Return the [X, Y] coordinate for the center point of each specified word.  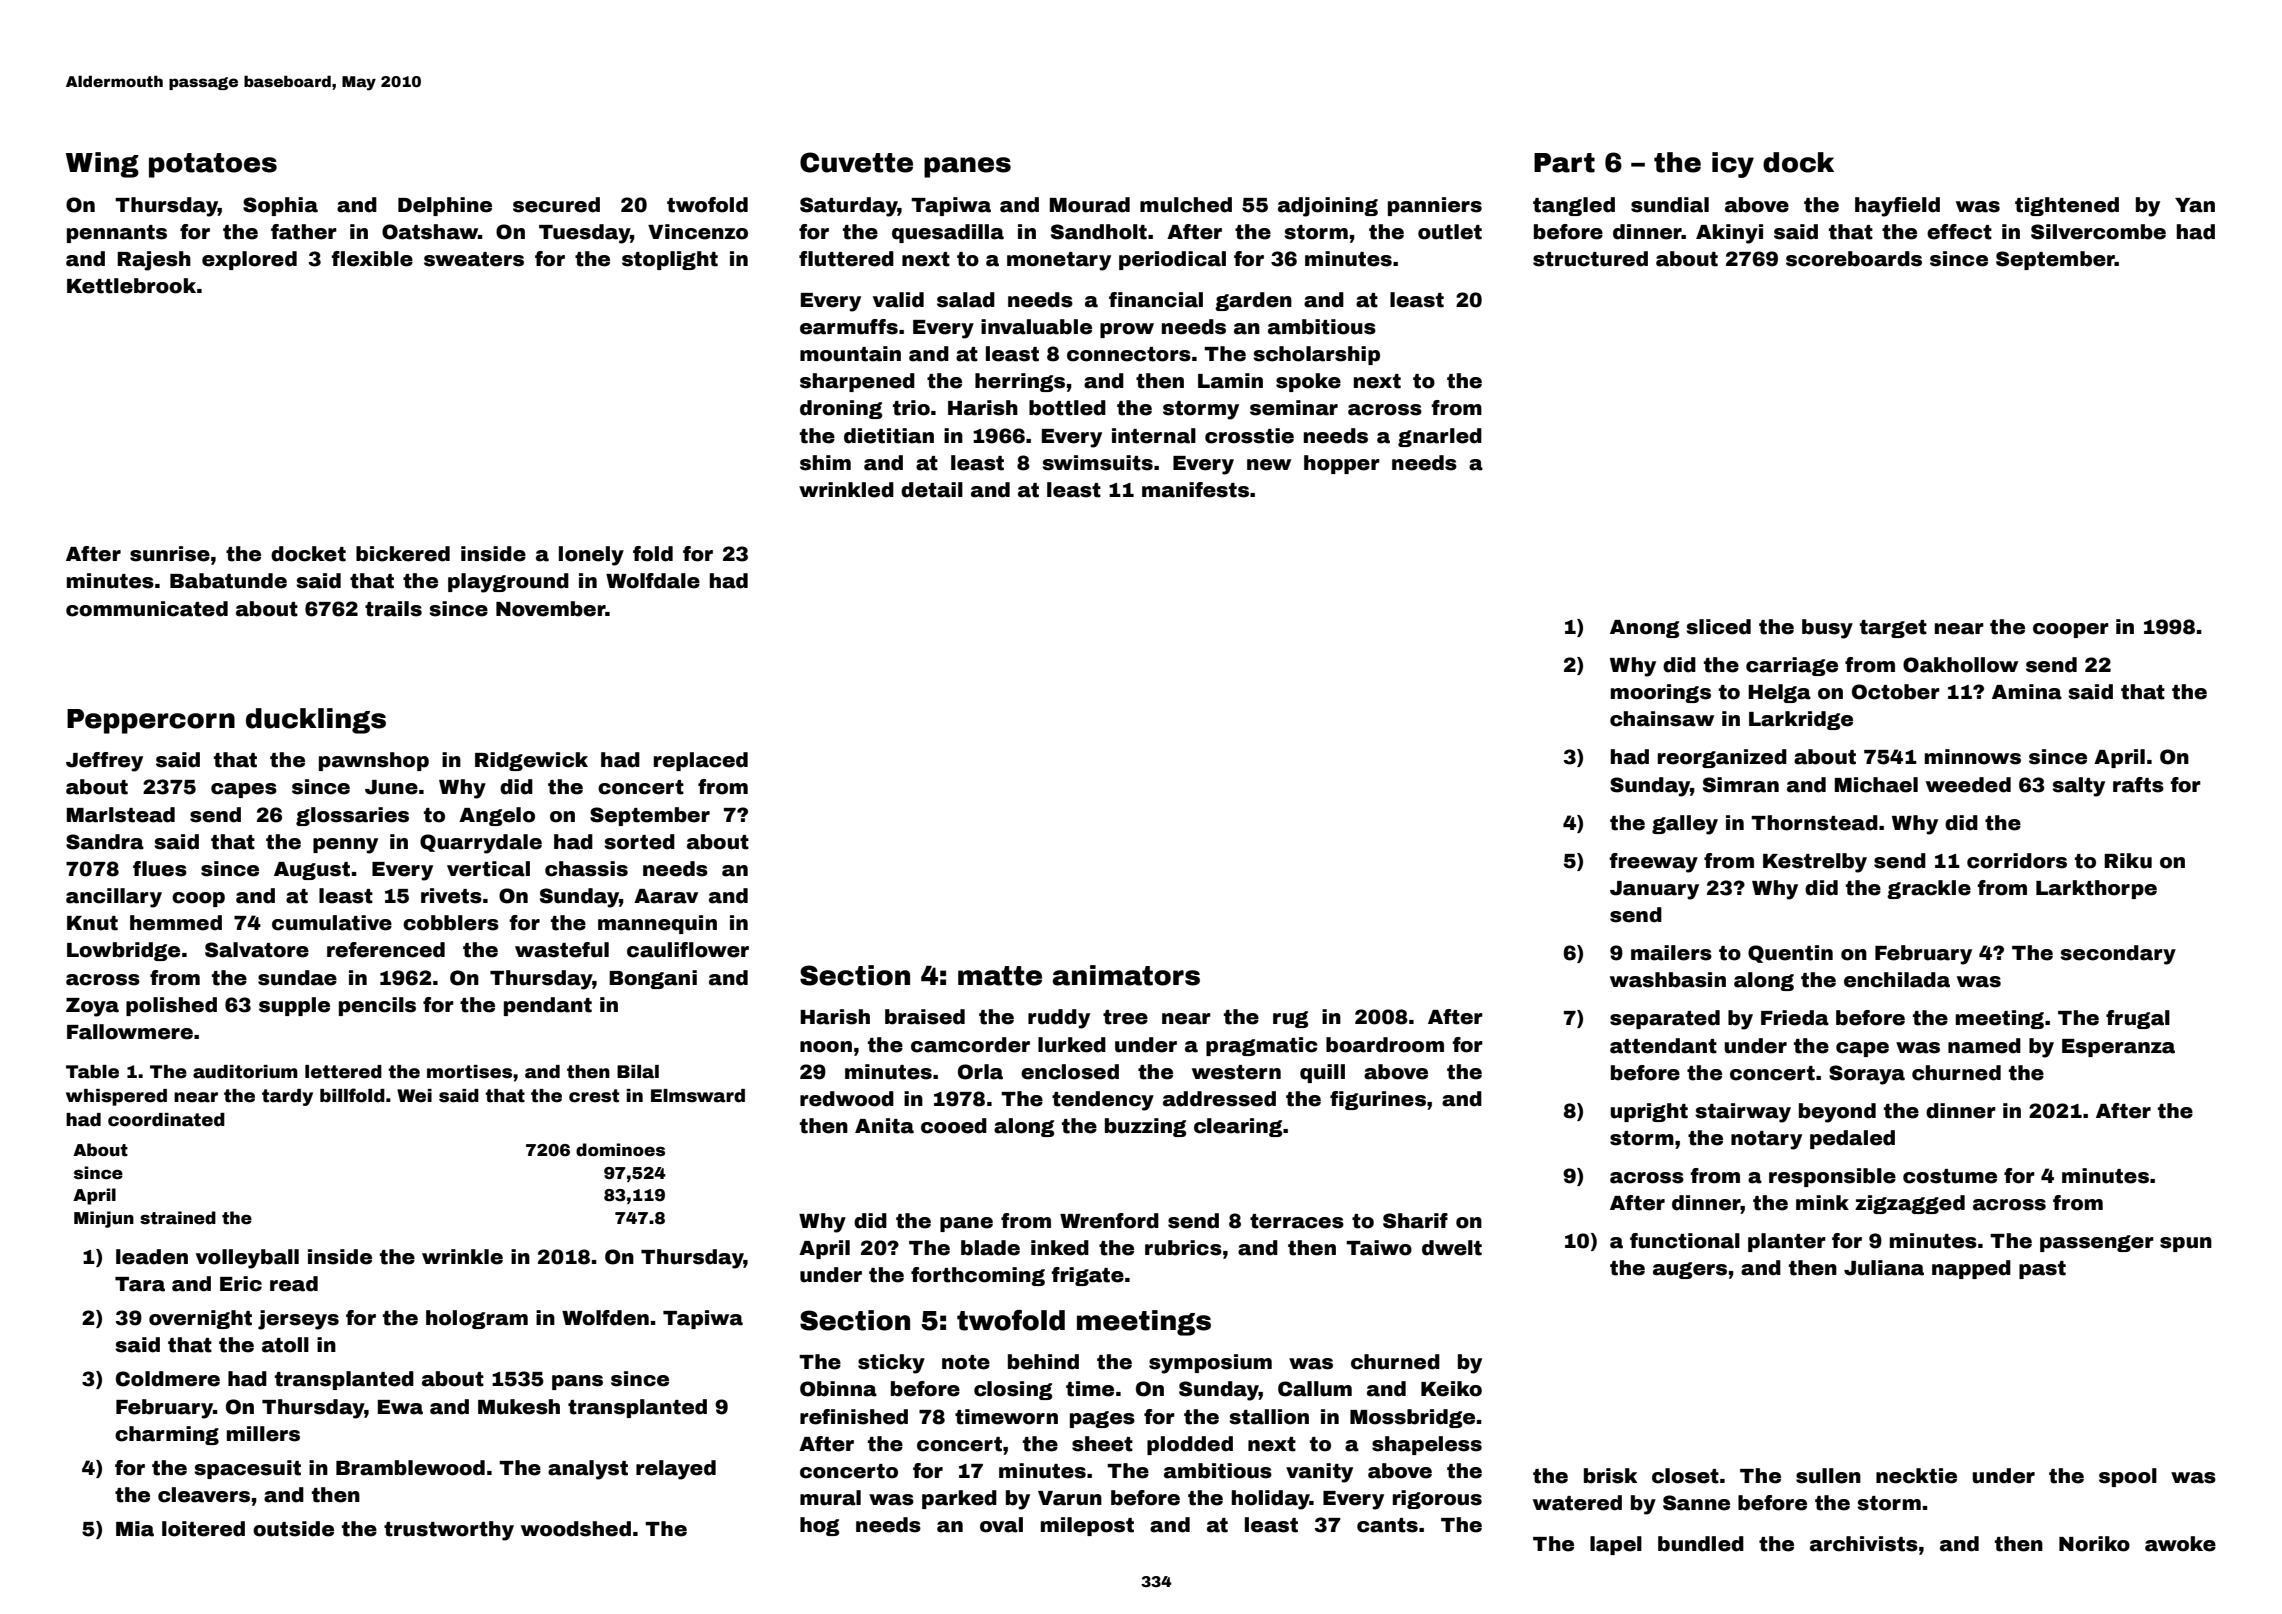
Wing [102, 165]
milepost [1087, 1526]
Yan [2195, 205]
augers [1690, 1270]
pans [577, 1382]
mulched [1186, 205]
